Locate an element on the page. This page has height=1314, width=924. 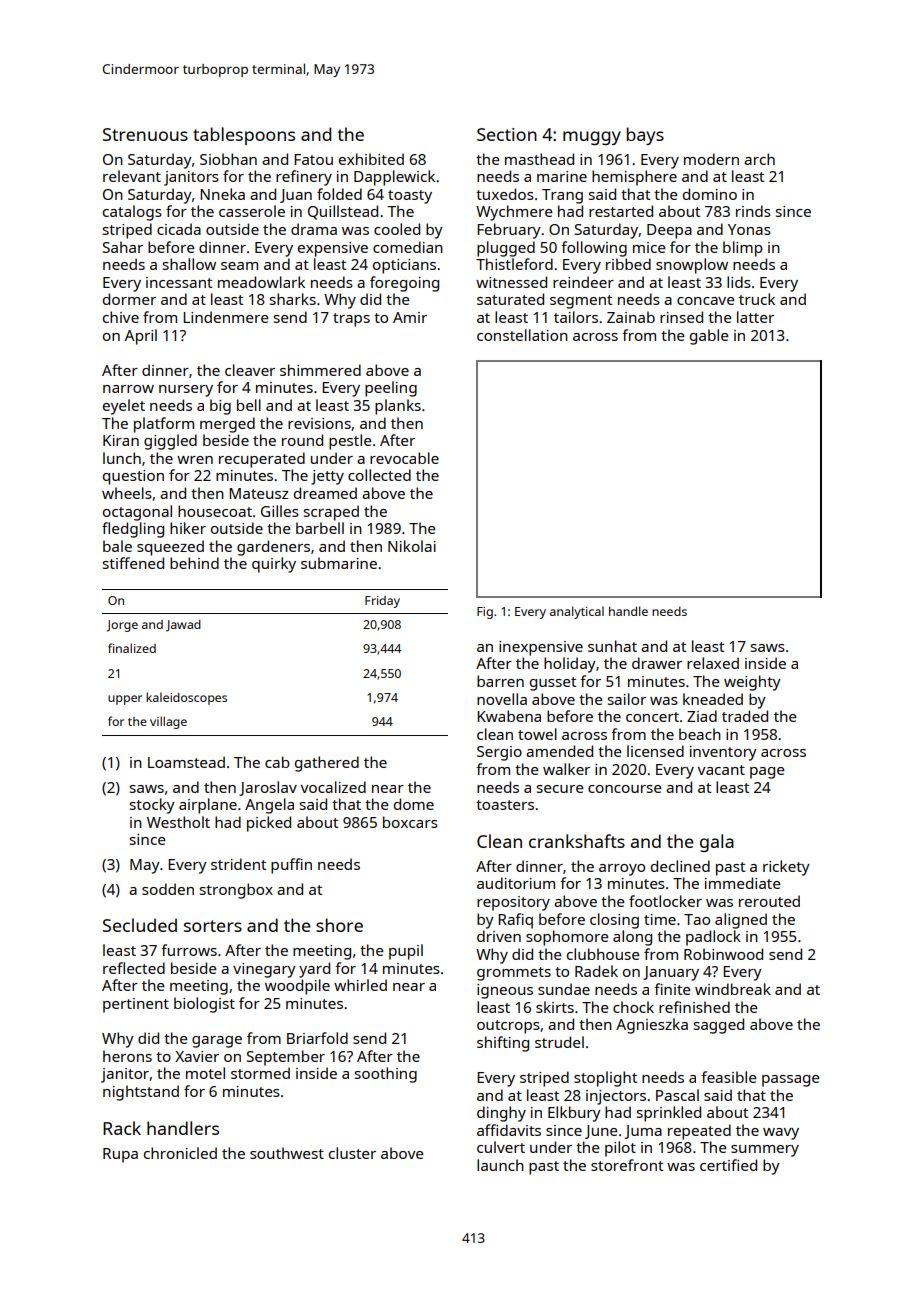
Deepa is located at coordinates (669, 231).
